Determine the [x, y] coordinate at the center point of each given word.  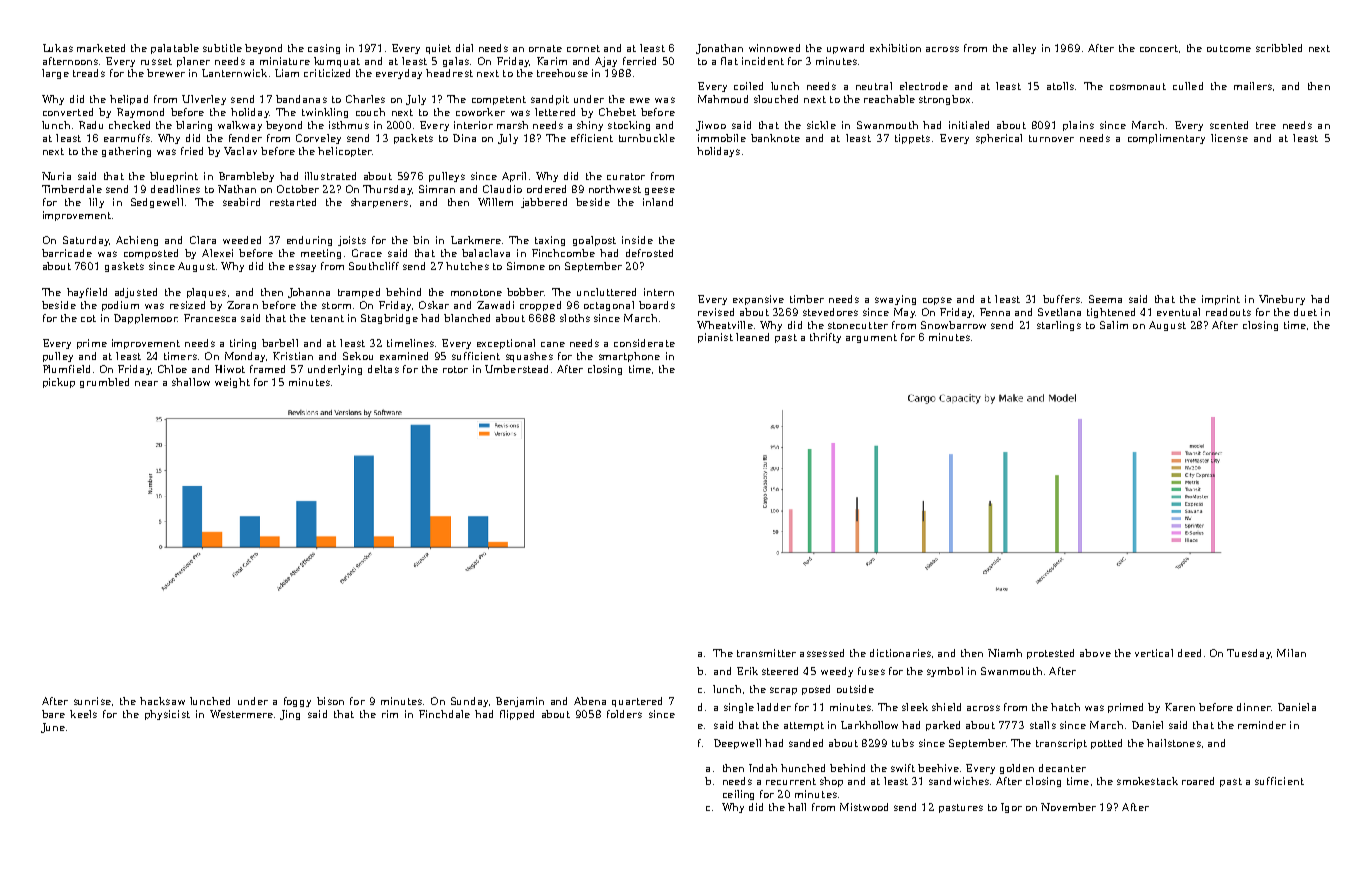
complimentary [1166, 139]
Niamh [1005, 653]
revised [716, 312]
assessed [822, 653]
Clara [203, 240]
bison [330, 701]
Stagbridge [389, 319]
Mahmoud [723, 99]
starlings [1059, 326]
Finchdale [444, 714]
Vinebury [1282, 300]
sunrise [92, 701]
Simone [526, 266]
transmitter [766, 653]
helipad [129, 100]
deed [1189, 653]
